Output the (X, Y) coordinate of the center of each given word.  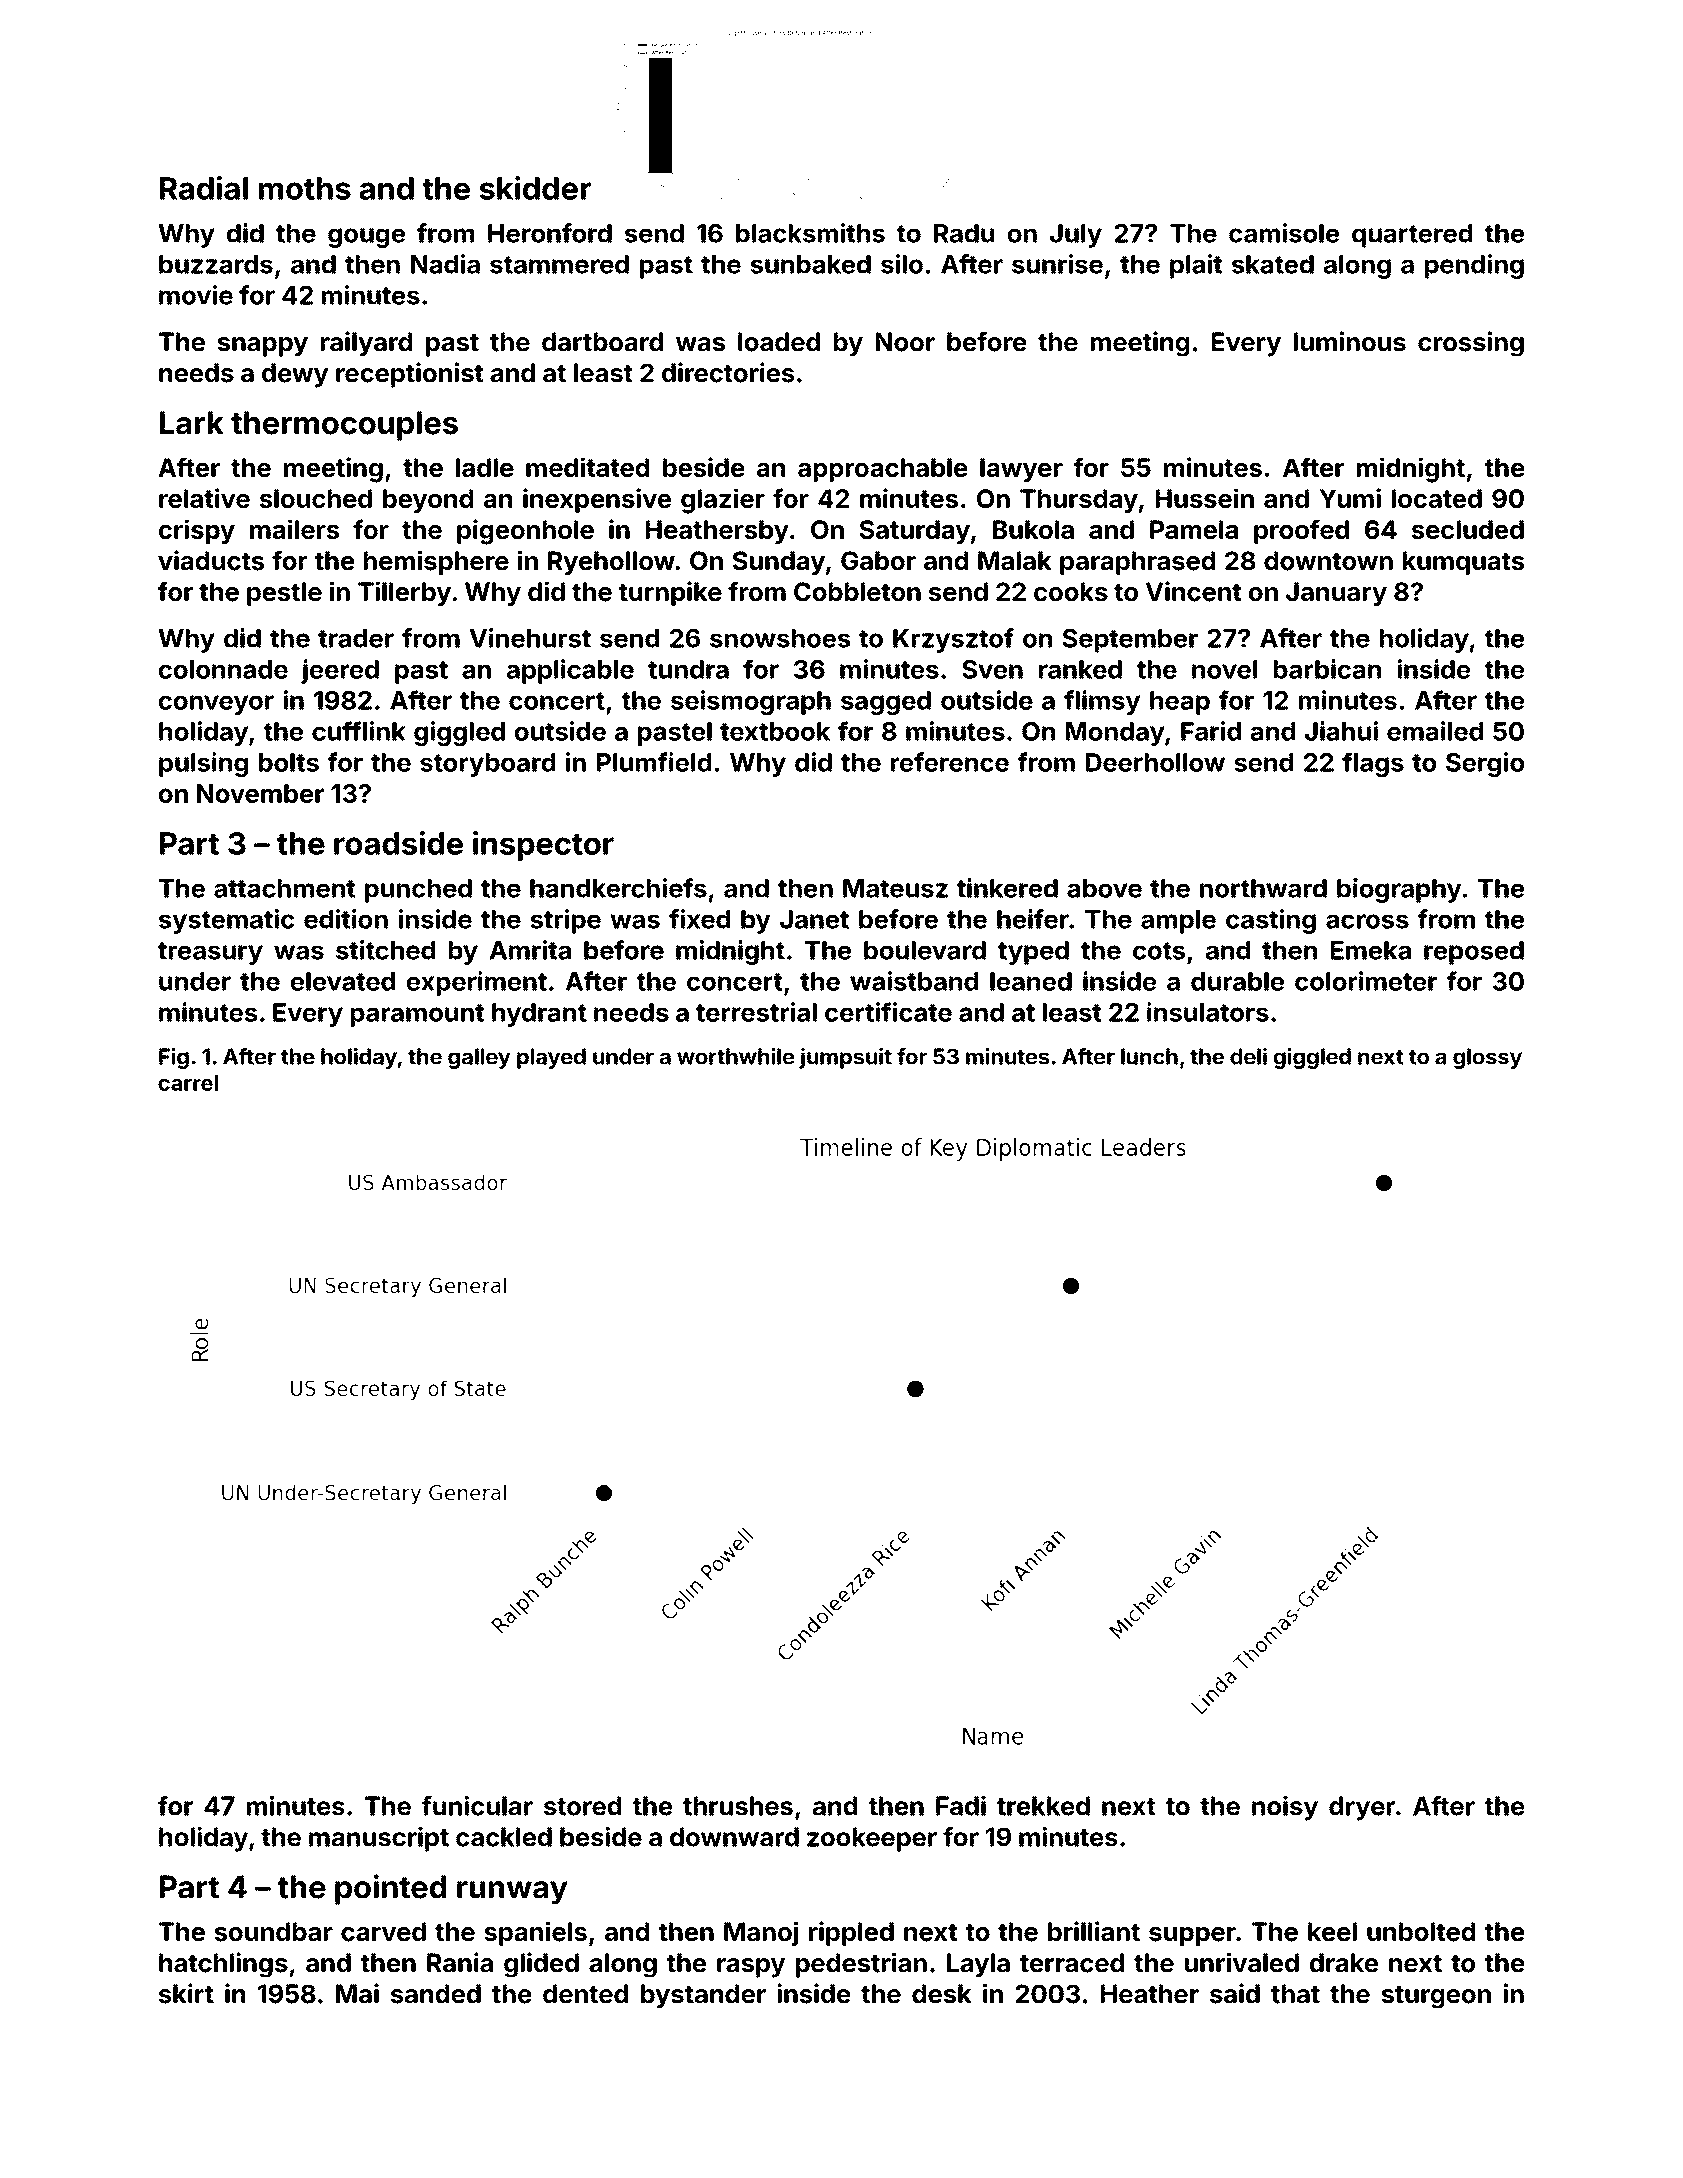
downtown (1328, 561)
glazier (723, 501)
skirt (186, 1993)
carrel (188, 1083)
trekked (1043, 1806)
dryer (1362, 1808)
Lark (192, 423)
